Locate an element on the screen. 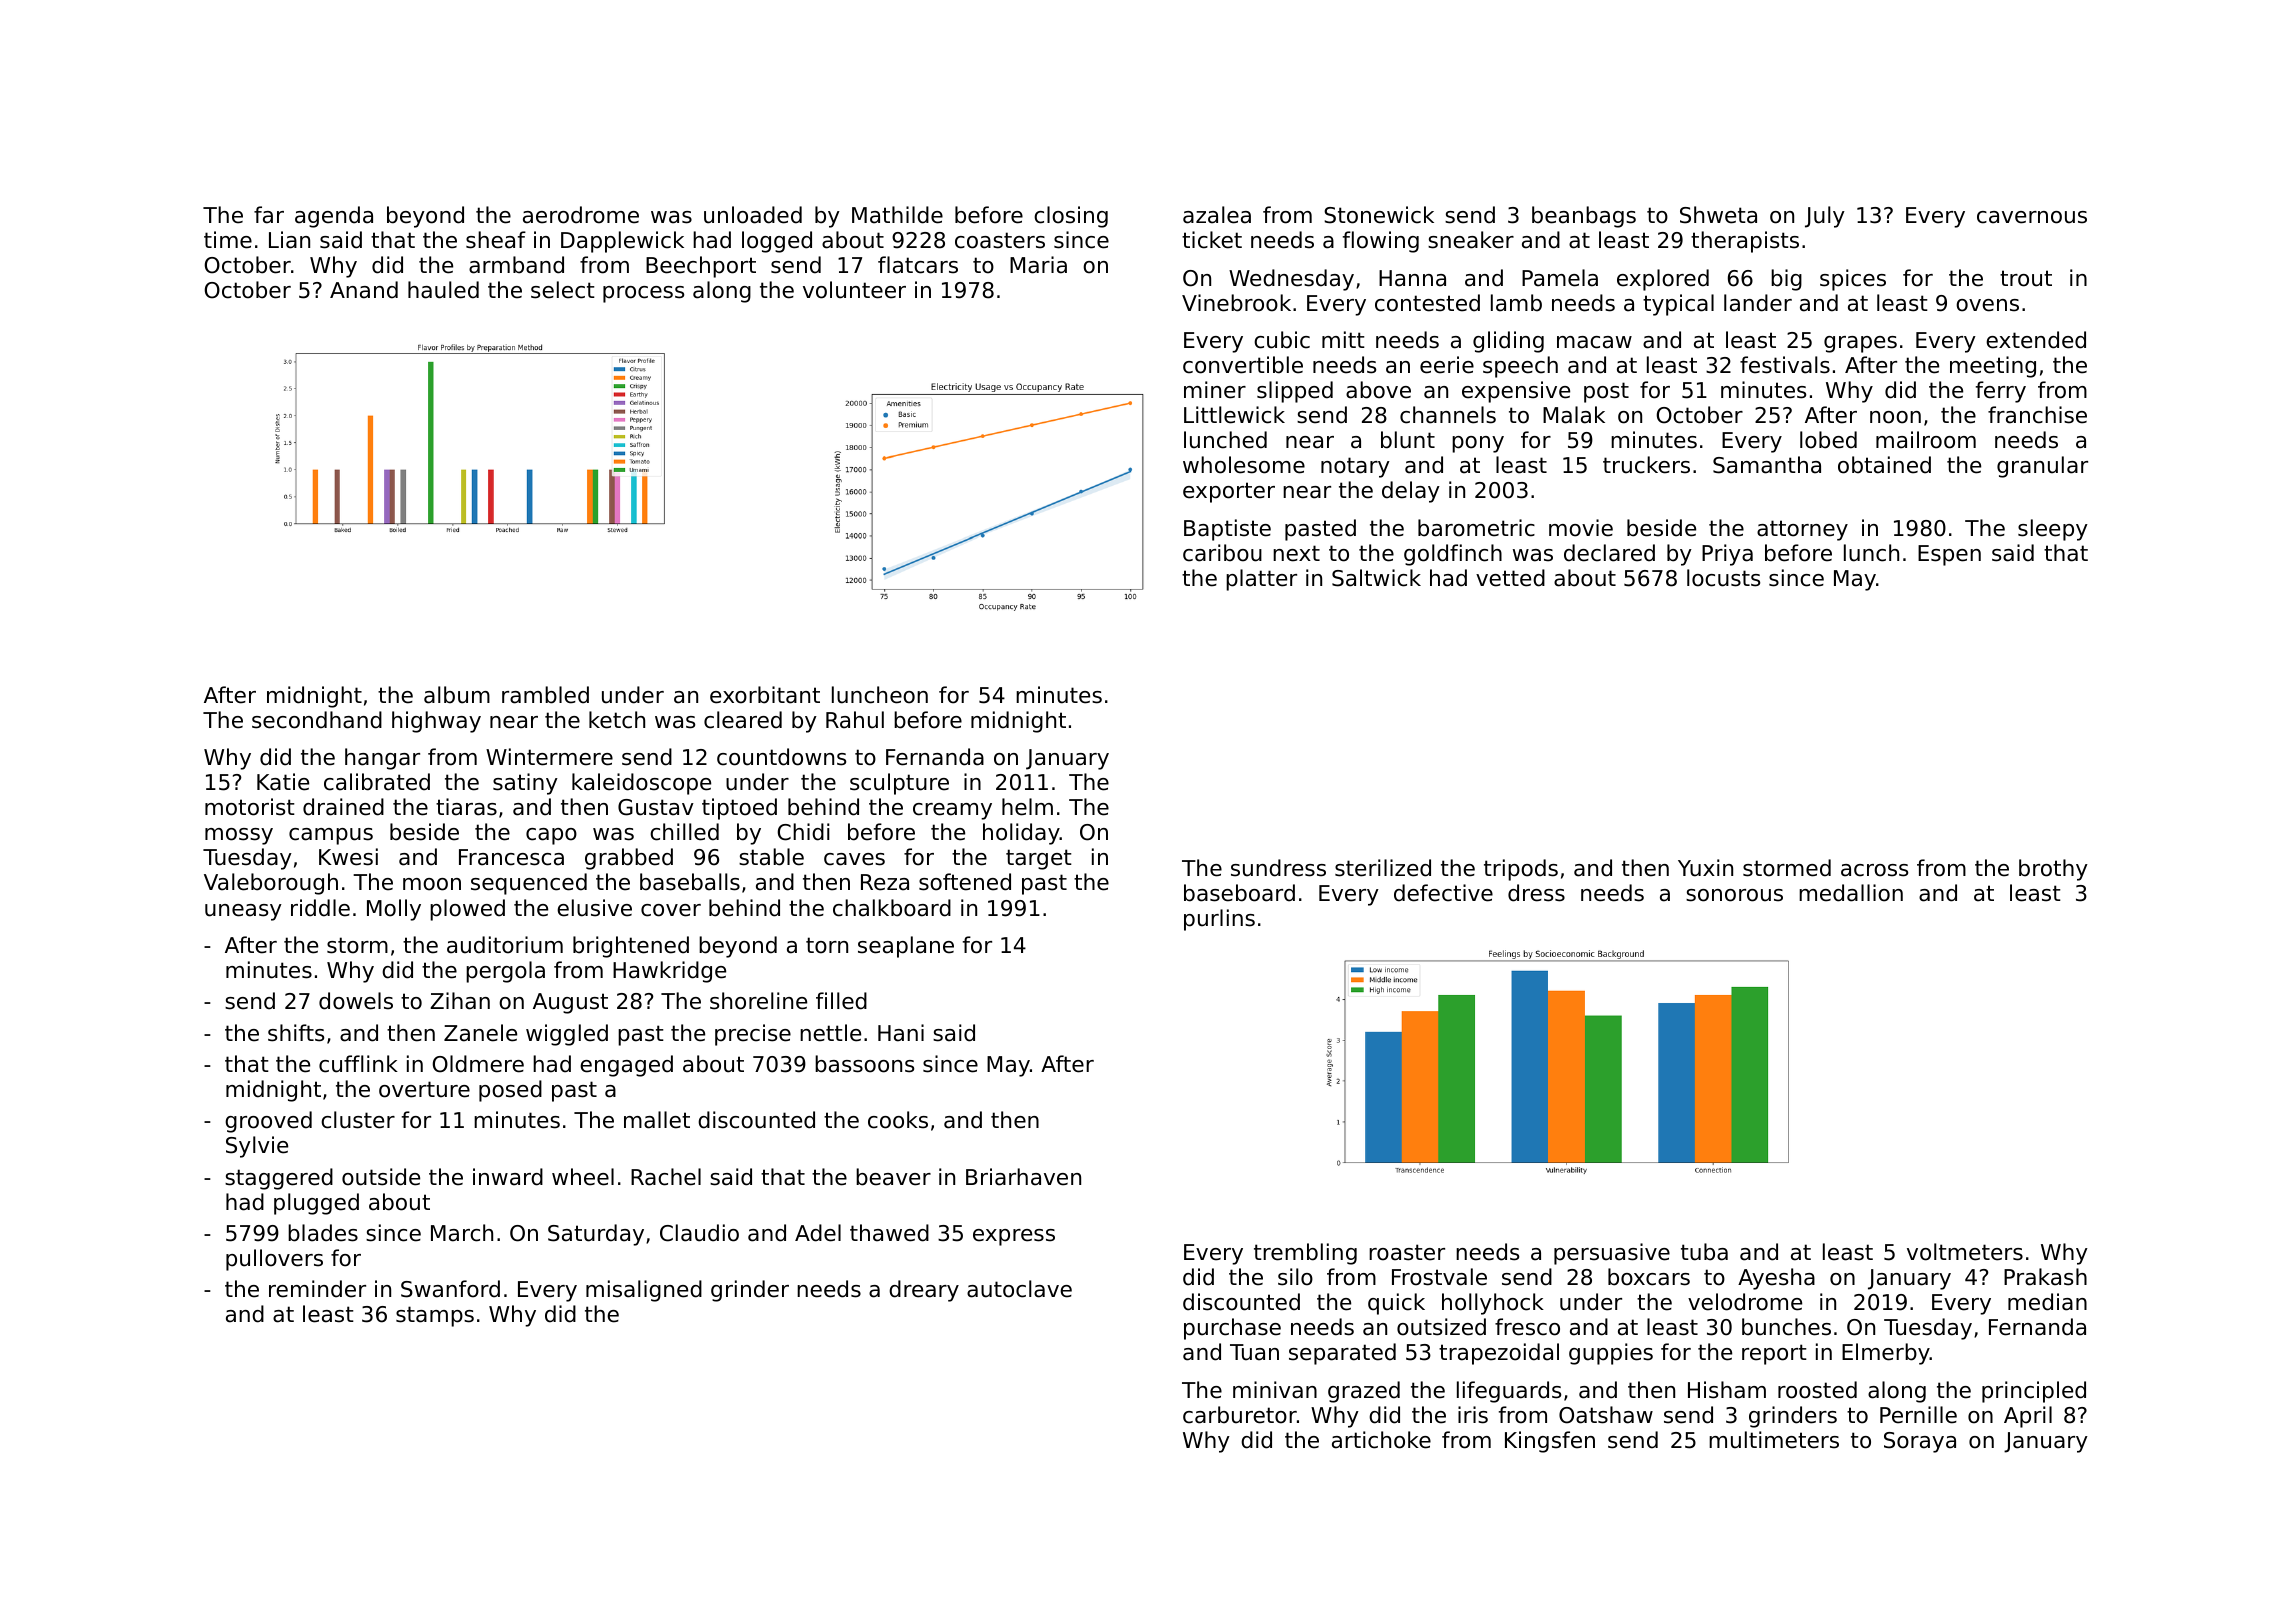  Saltwick is located at coordinates (1376, 578).
